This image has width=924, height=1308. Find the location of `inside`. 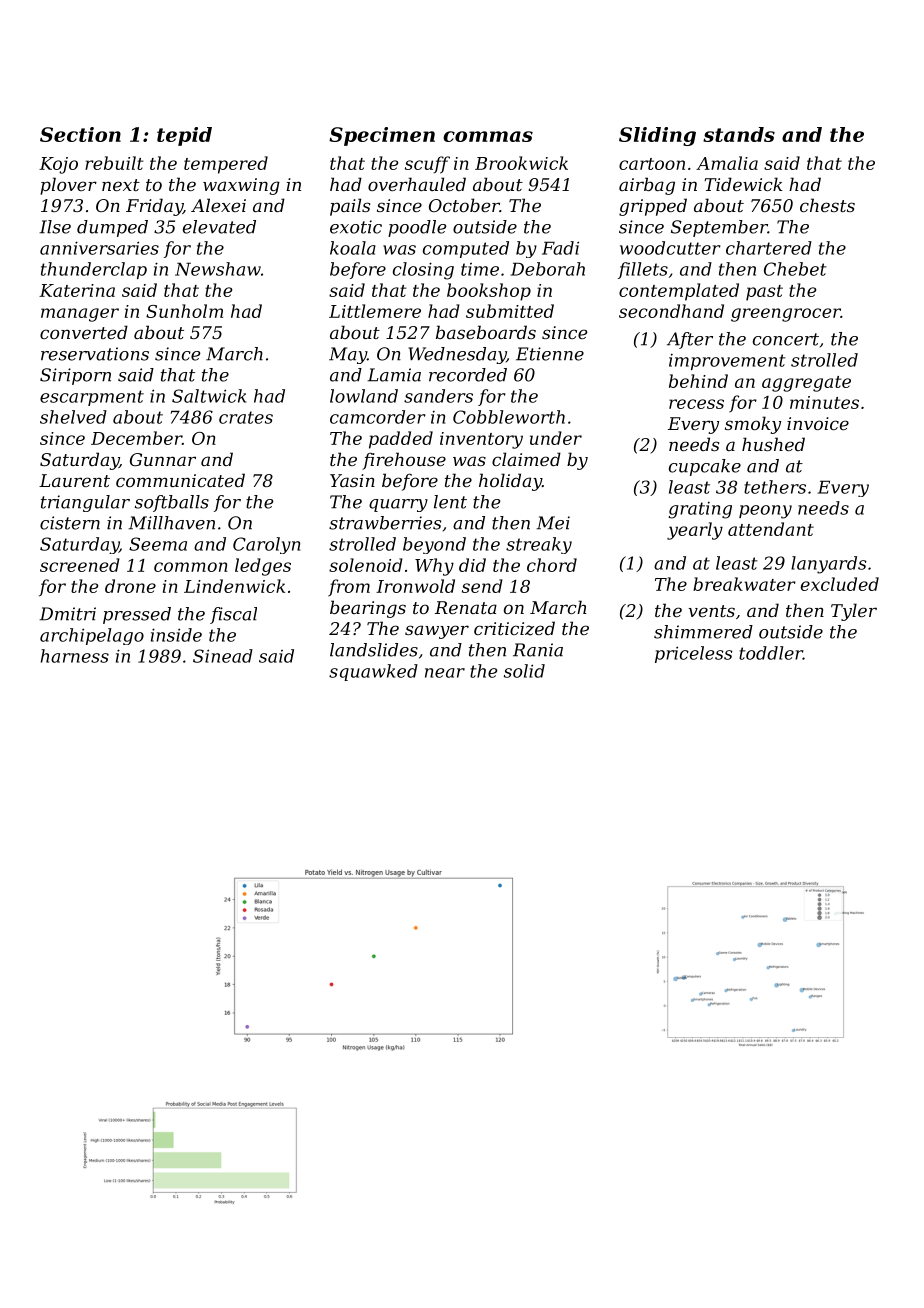

inside is located at coordinates (176, 635).
